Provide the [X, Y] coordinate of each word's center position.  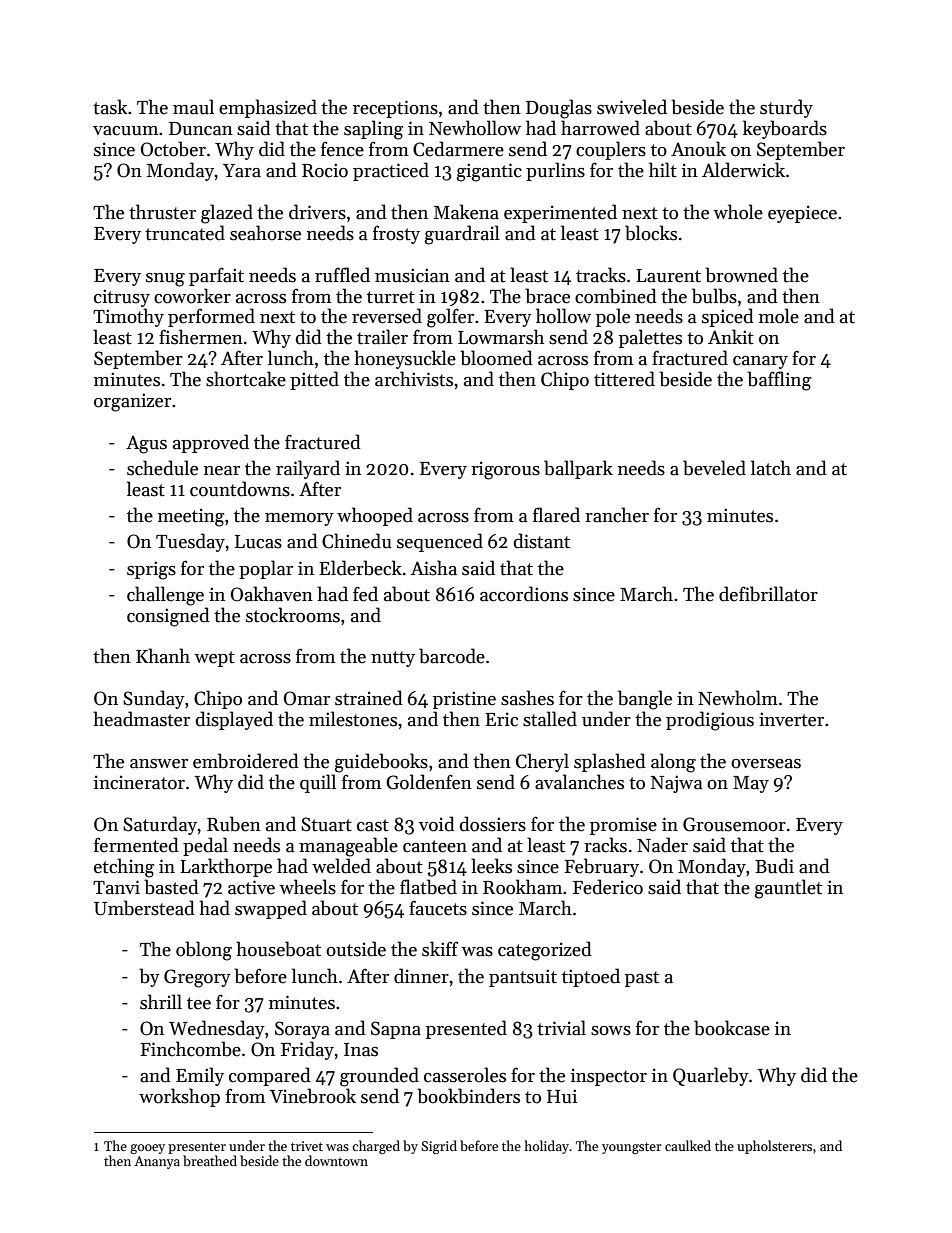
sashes [527, 698]
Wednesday [217, 1029]
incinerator [139, 782]
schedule [162, 468]
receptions [395, 109]
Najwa [677, 784]
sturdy [786, 108]
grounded [379, 1077]
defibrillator [768, 594]
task [110, 107]
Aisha [434, 568]
